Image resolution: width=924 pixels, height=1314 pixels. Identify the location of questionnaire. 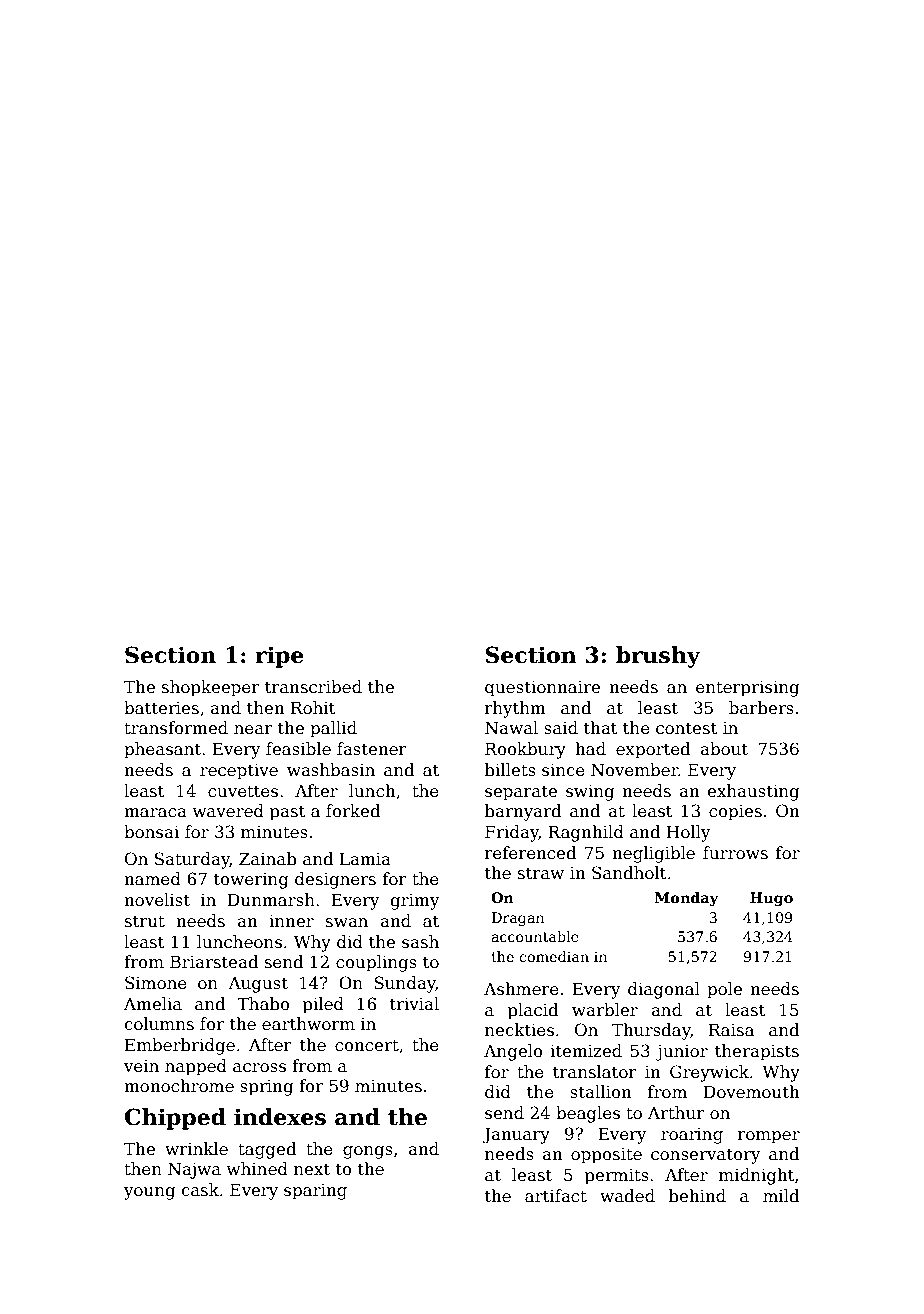
(542, 689).
